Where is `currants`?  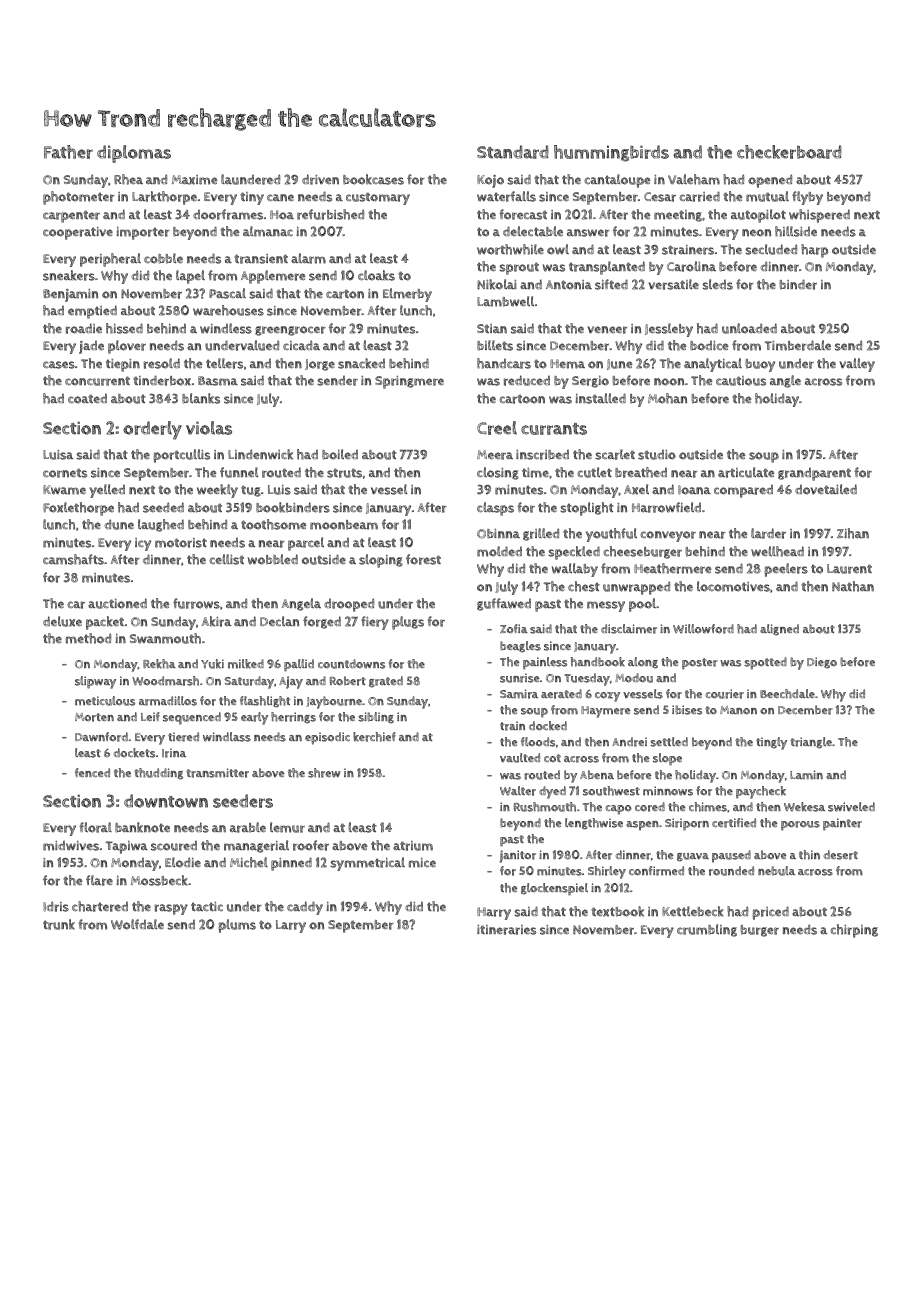 currants is located at coordinates (554, 429).
